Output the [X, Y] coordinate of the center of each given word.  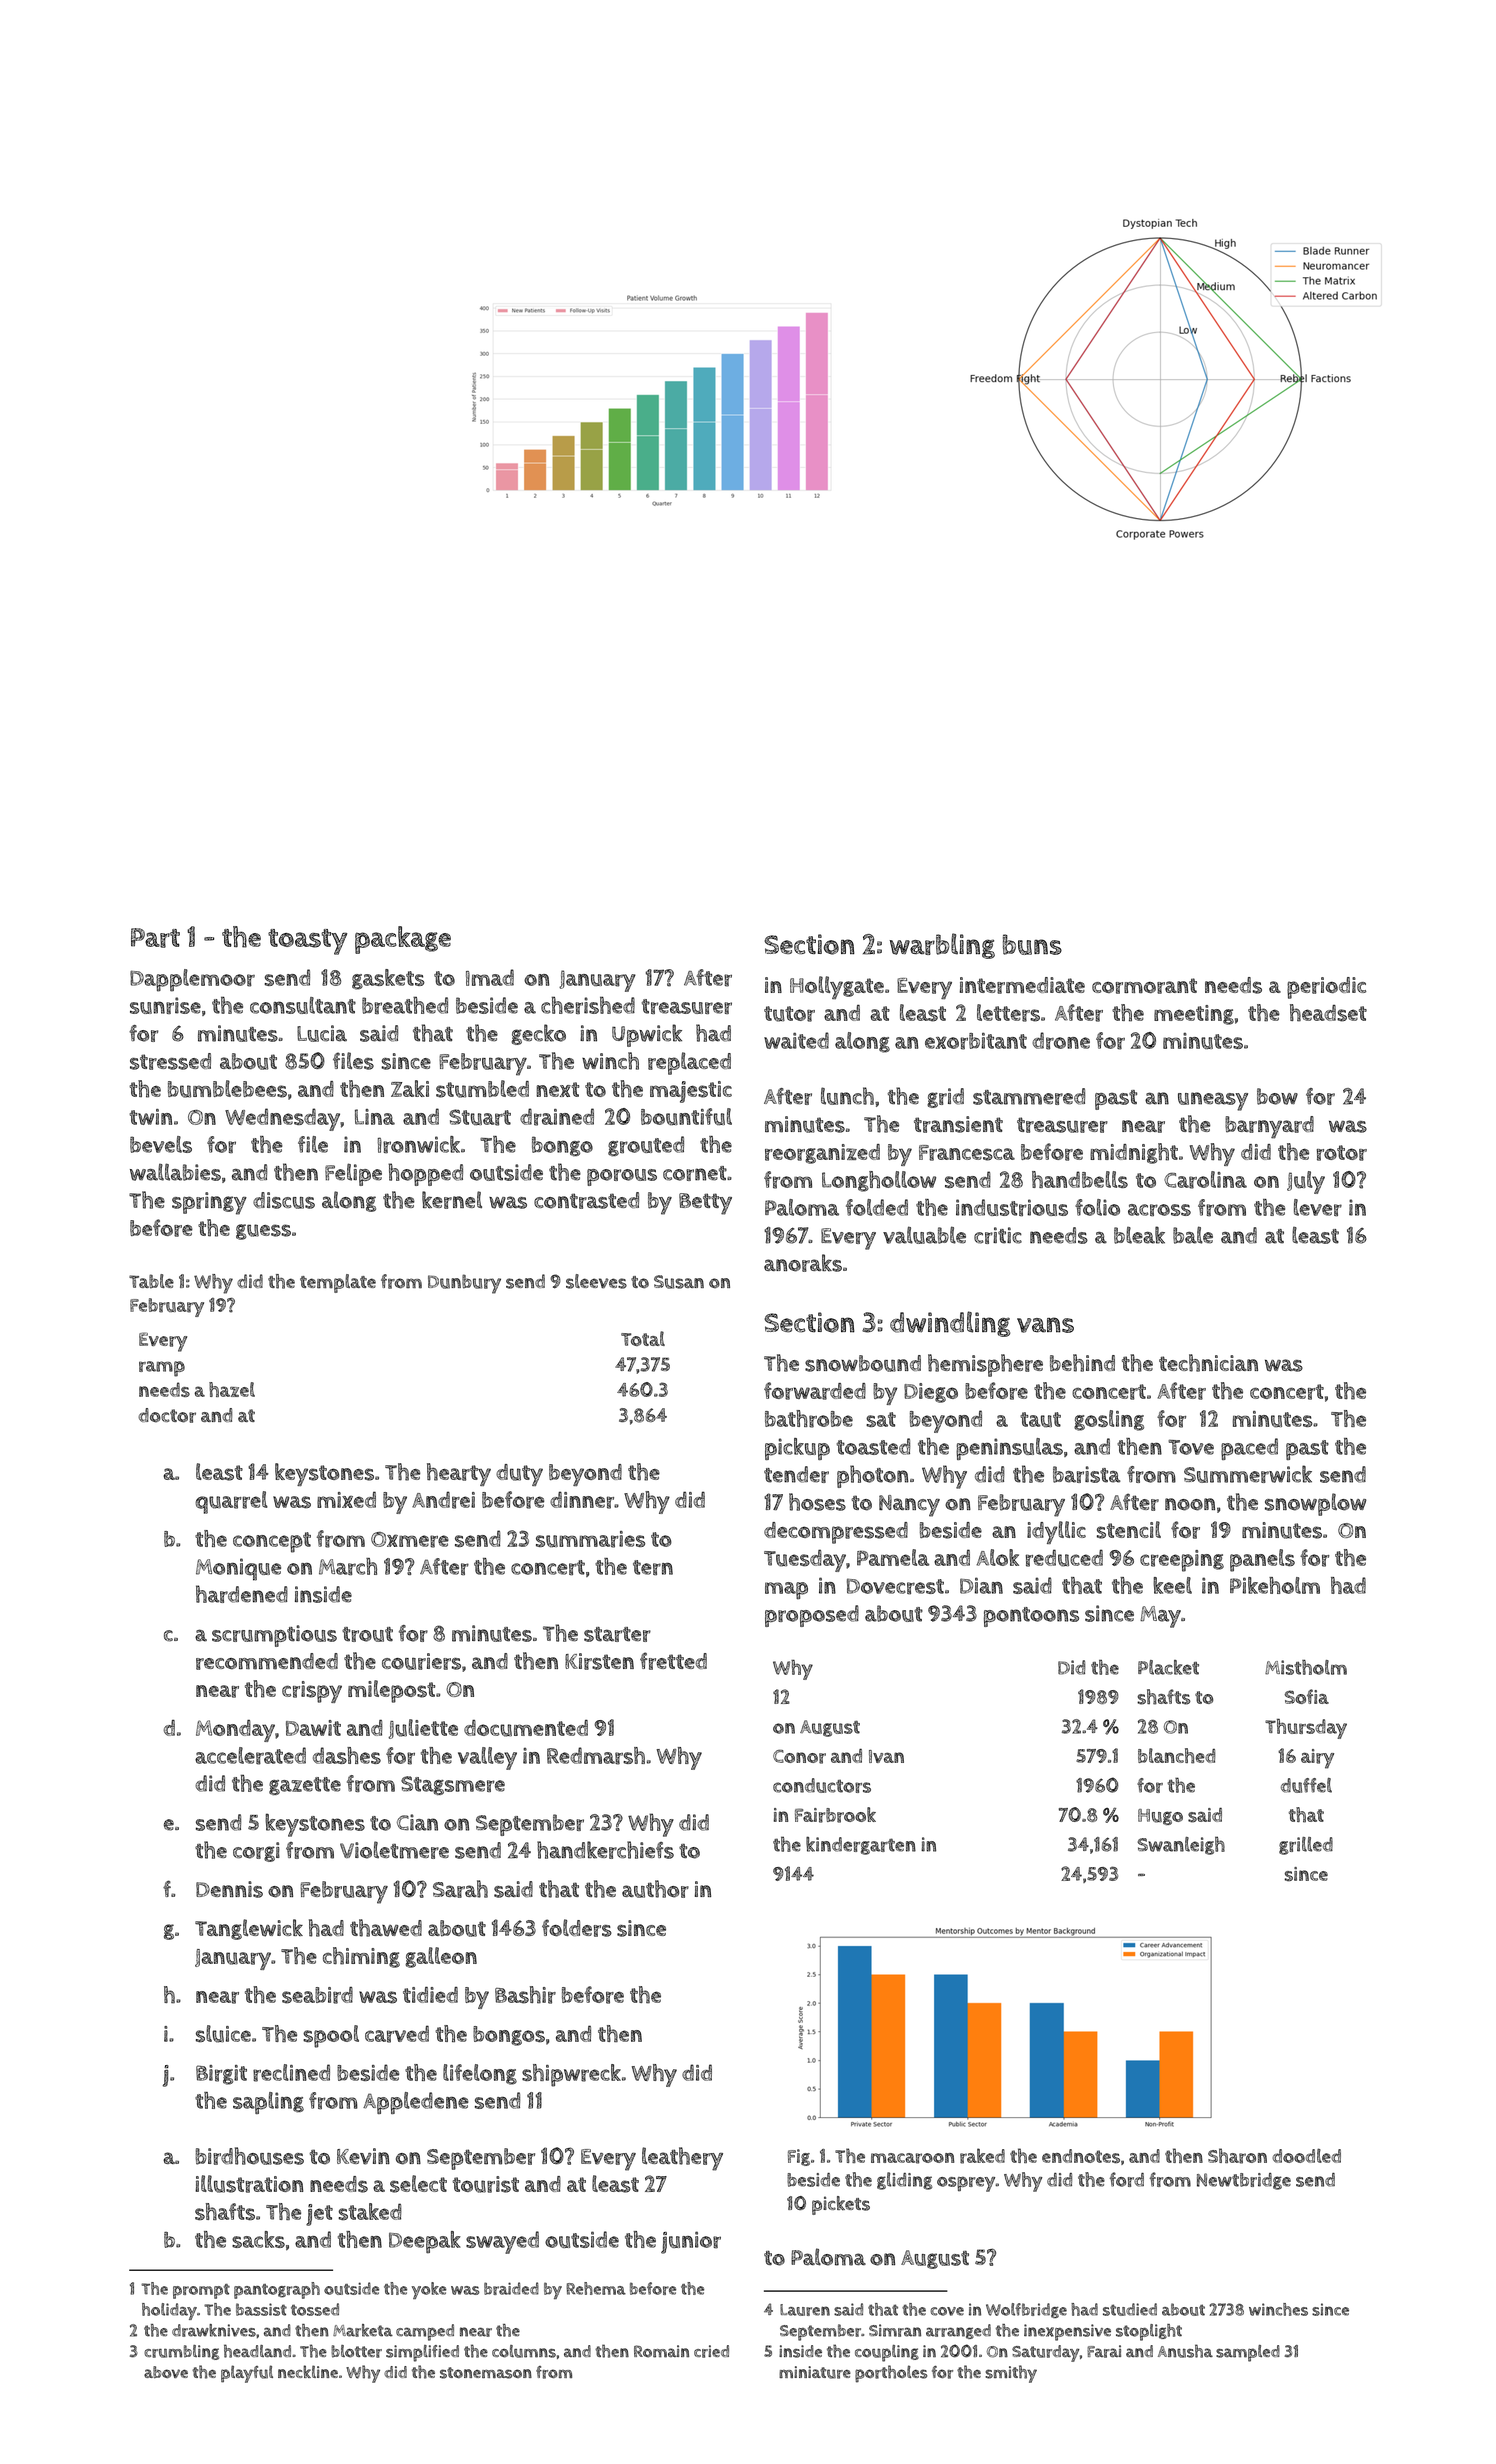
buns [1032, 944]
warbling [942, 946]
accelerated [250, 1756]
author [655, 1889]
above [166, 2372]
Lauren [805, 2310]
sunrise [165, 1005]
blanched [1176, 1756]
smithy [1011, 2374]
